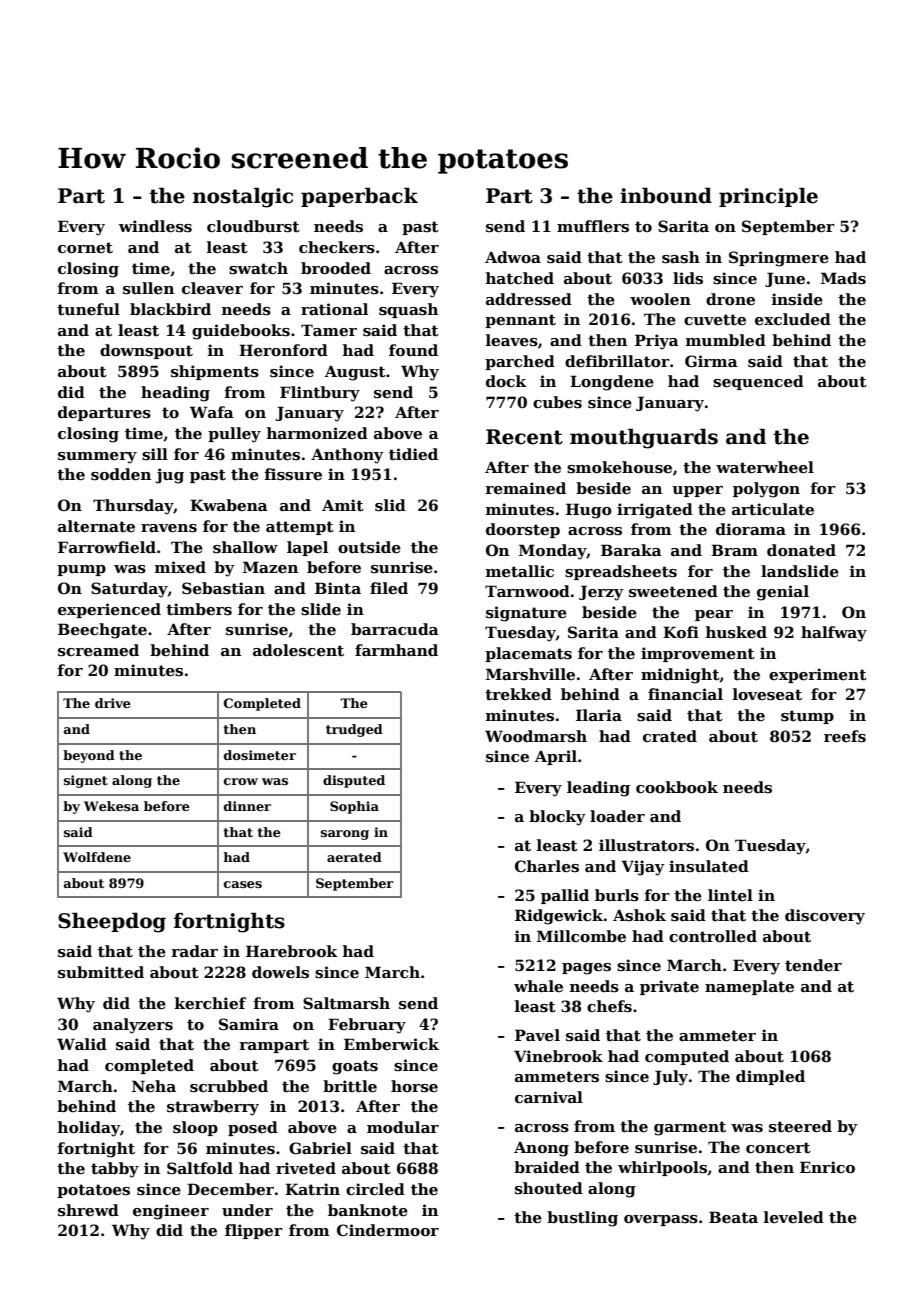 The height and width of the screenshot is (1314, 924). I want to click on waterwheel, so click(765, 467).
